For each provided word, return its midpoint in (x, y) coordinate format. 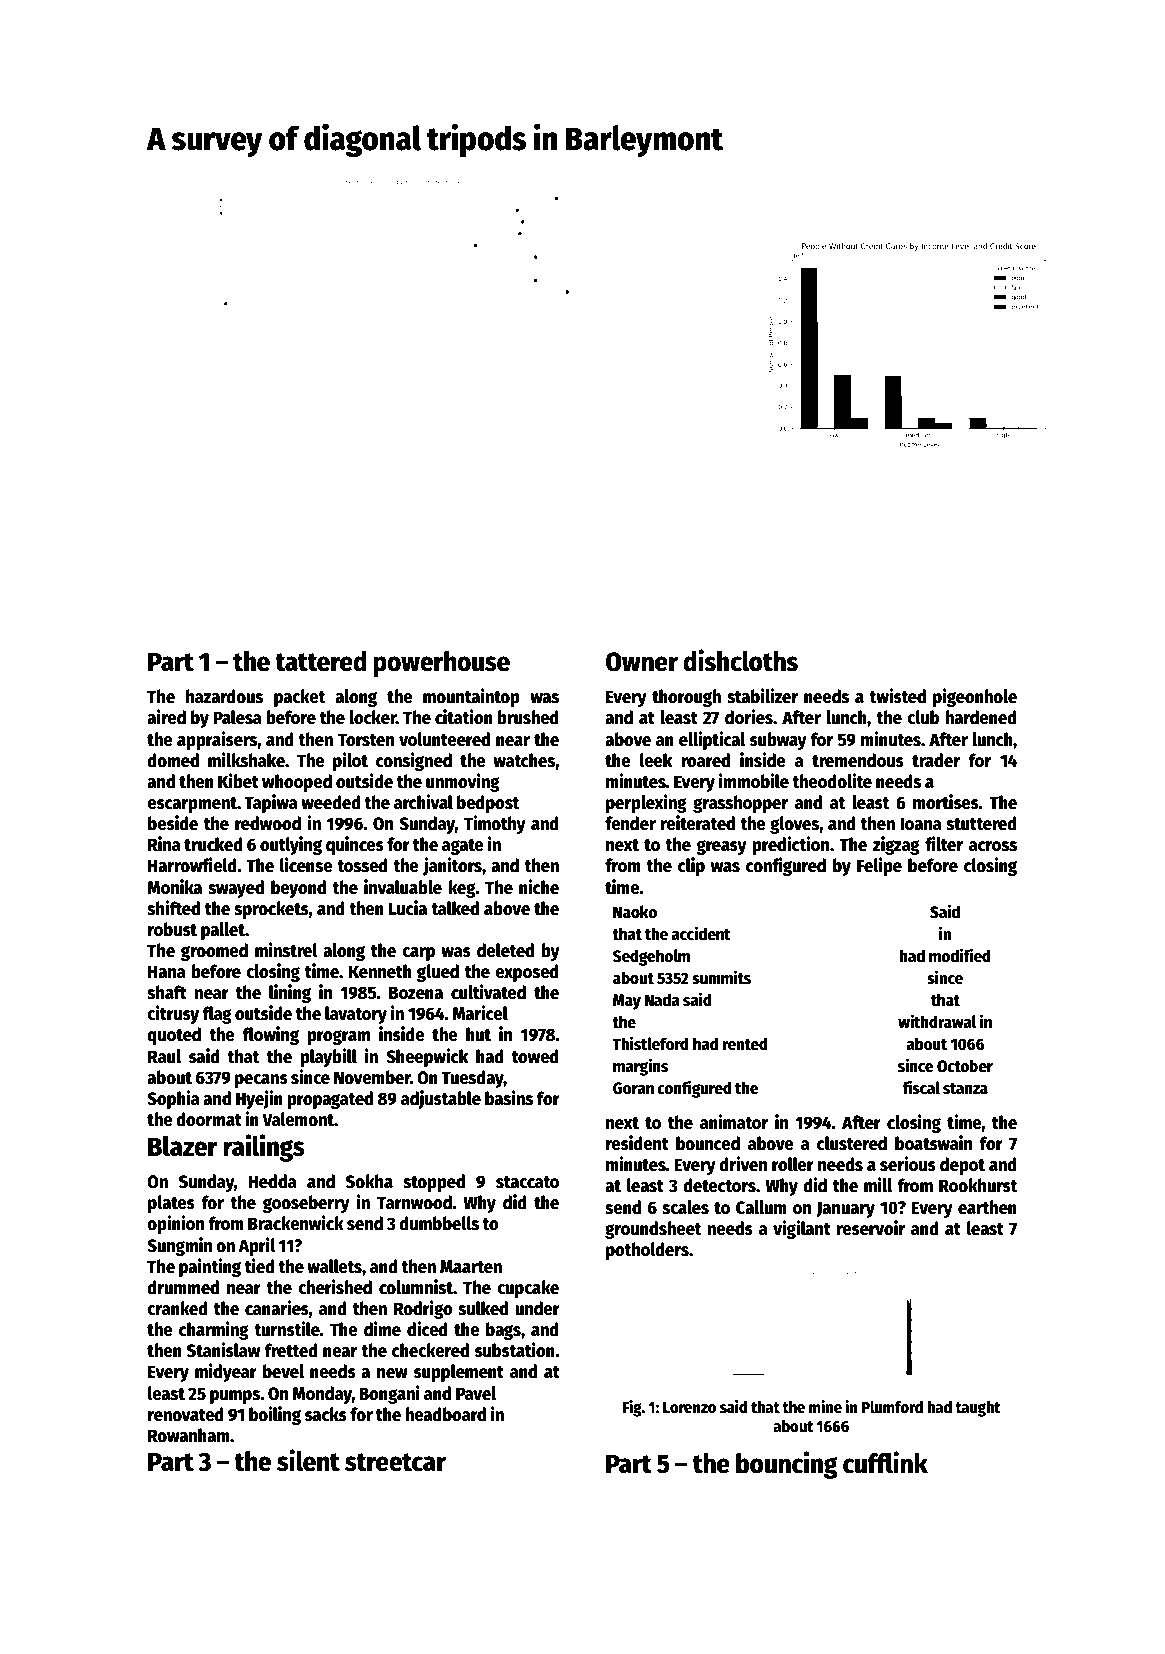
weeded (331, 802)
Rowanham (189, 1435)
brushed (528, 717)
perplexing (646, 803)
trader (936, 760)
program (338, 1037)
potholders (647, 1251)
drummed (183, 1287)
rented (745, 1044)
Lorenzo (689, 1408)
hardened (981, 717)
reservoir (870, 1228)
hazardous (224, 696)
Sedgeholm (651, 957)
